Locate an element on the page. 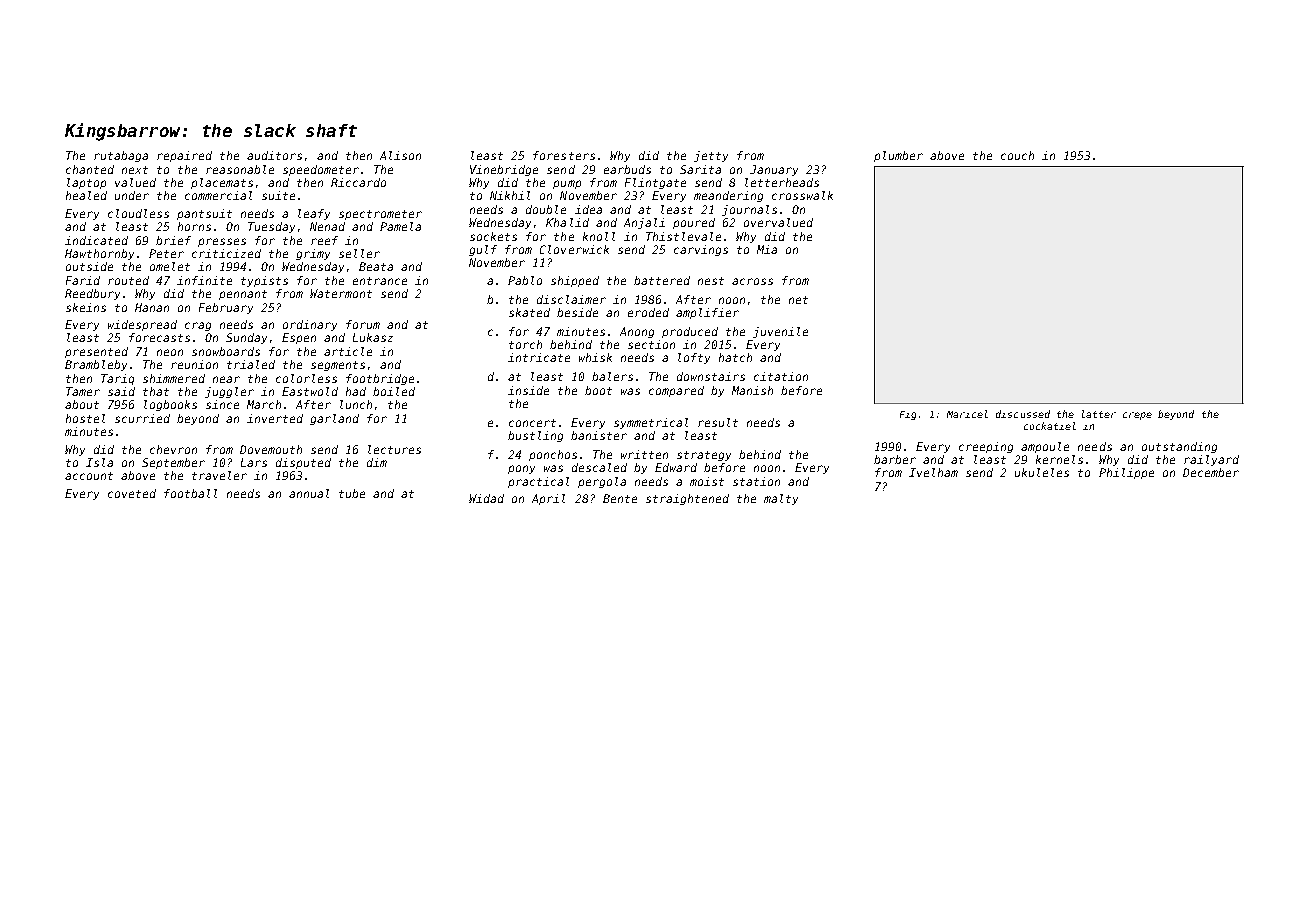 This document has width=1308, height=924. torch is located at coordinates (525, 344).
